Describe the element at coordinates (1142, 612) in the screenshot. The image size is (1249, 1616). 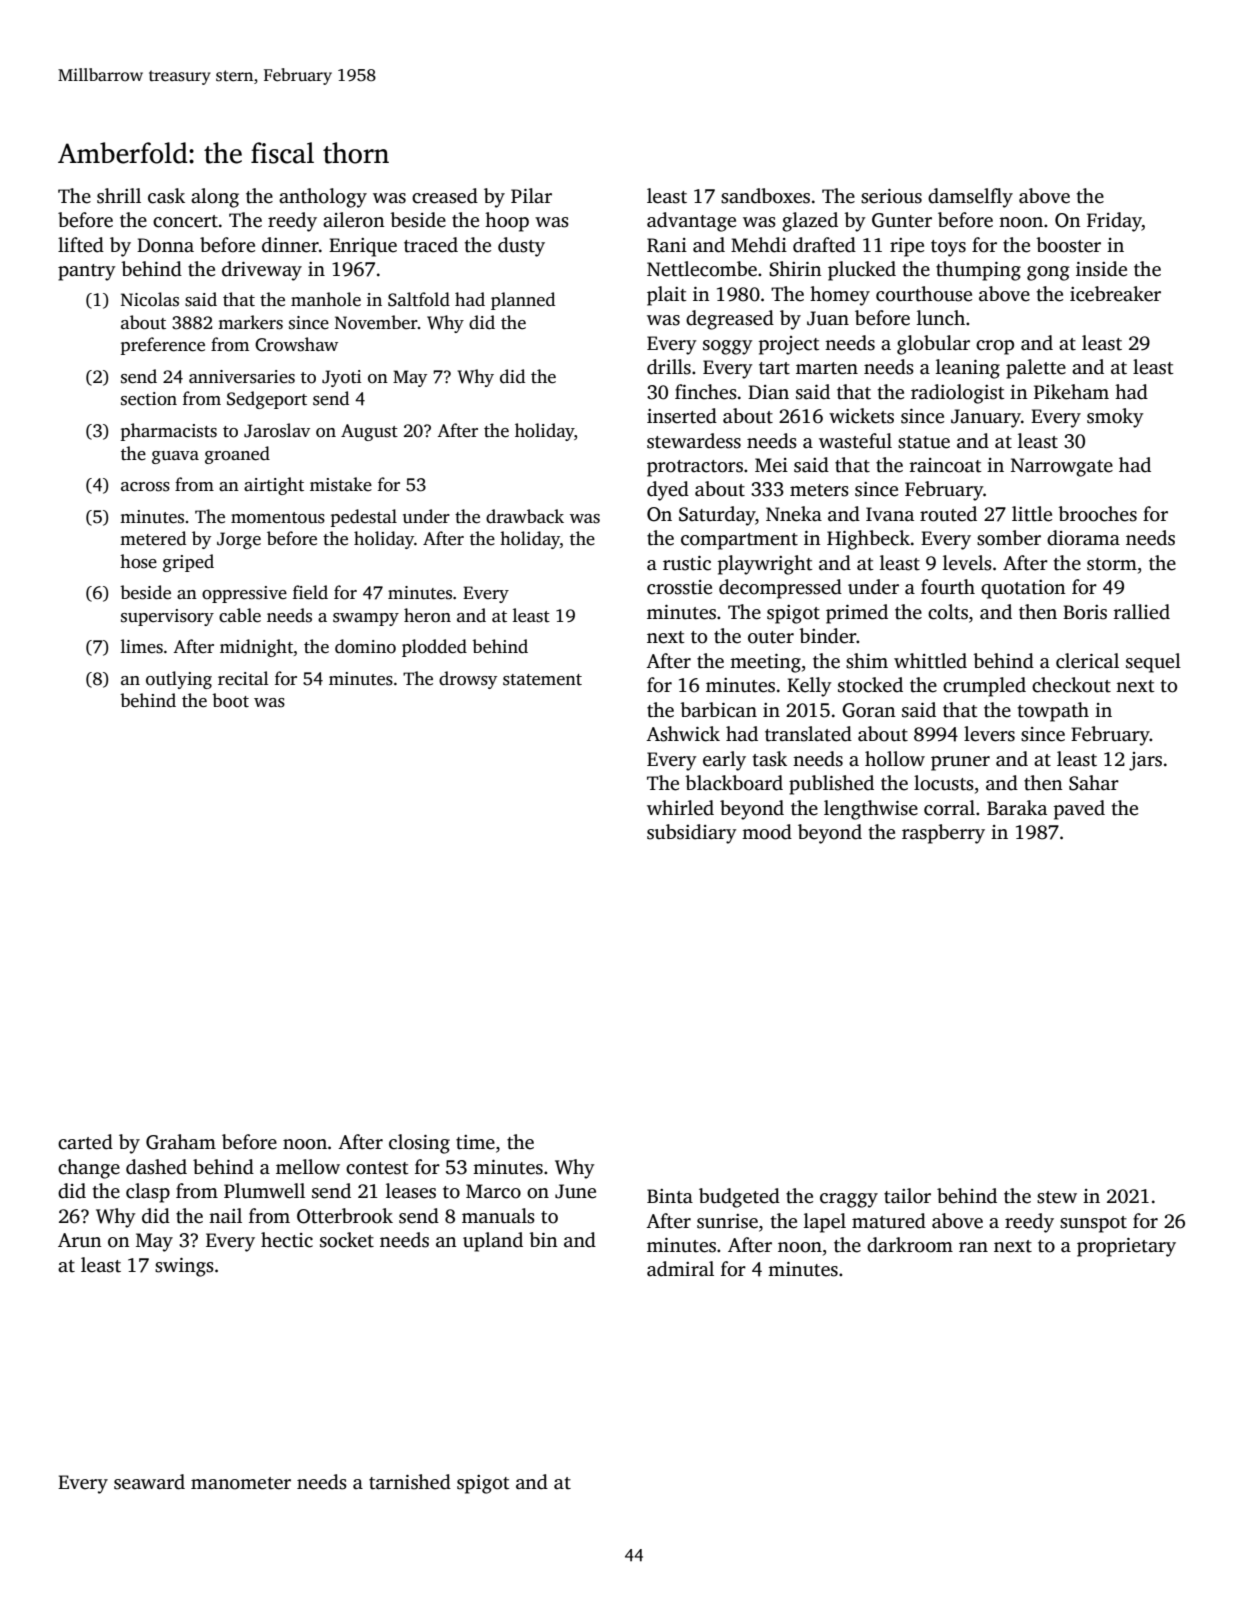
I see `rallied` at that location.
